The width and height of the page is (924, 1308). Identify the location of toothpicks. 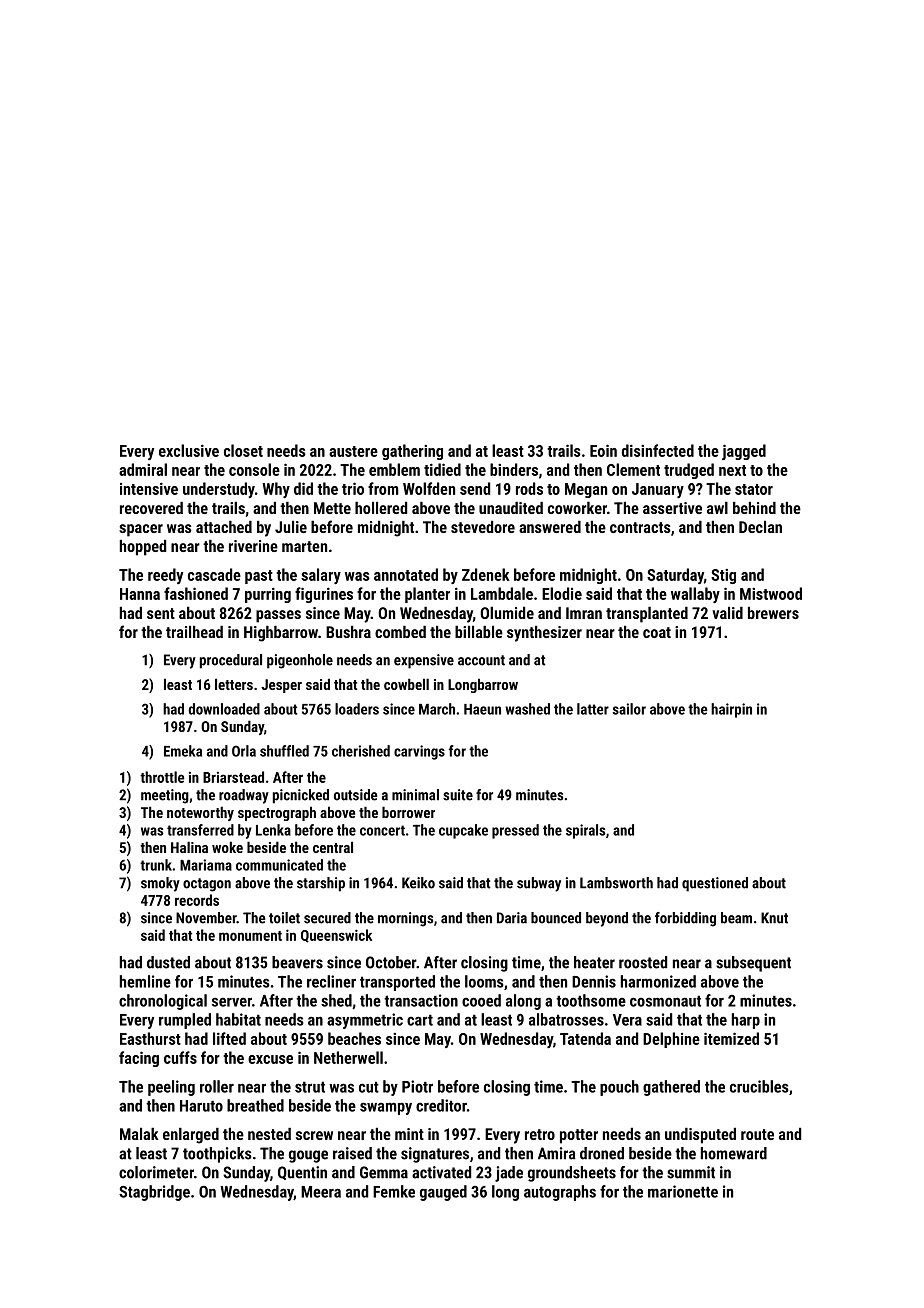
(217, 1155).
